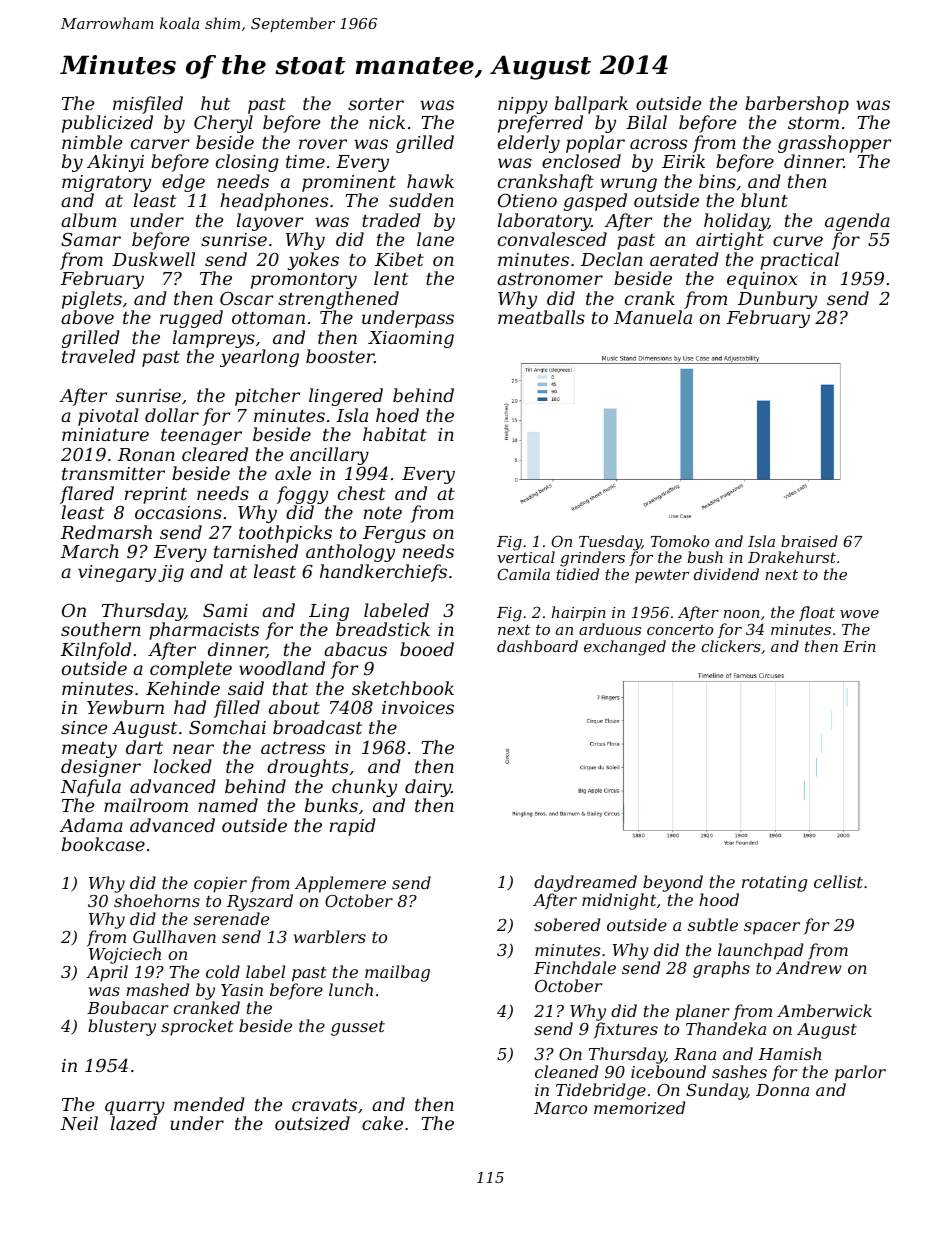 This screenshot has width=952, height=1233. What do you see at coordinates (87, 317) in the screenshot?
I see `above` at bounding box center [87, 317].
